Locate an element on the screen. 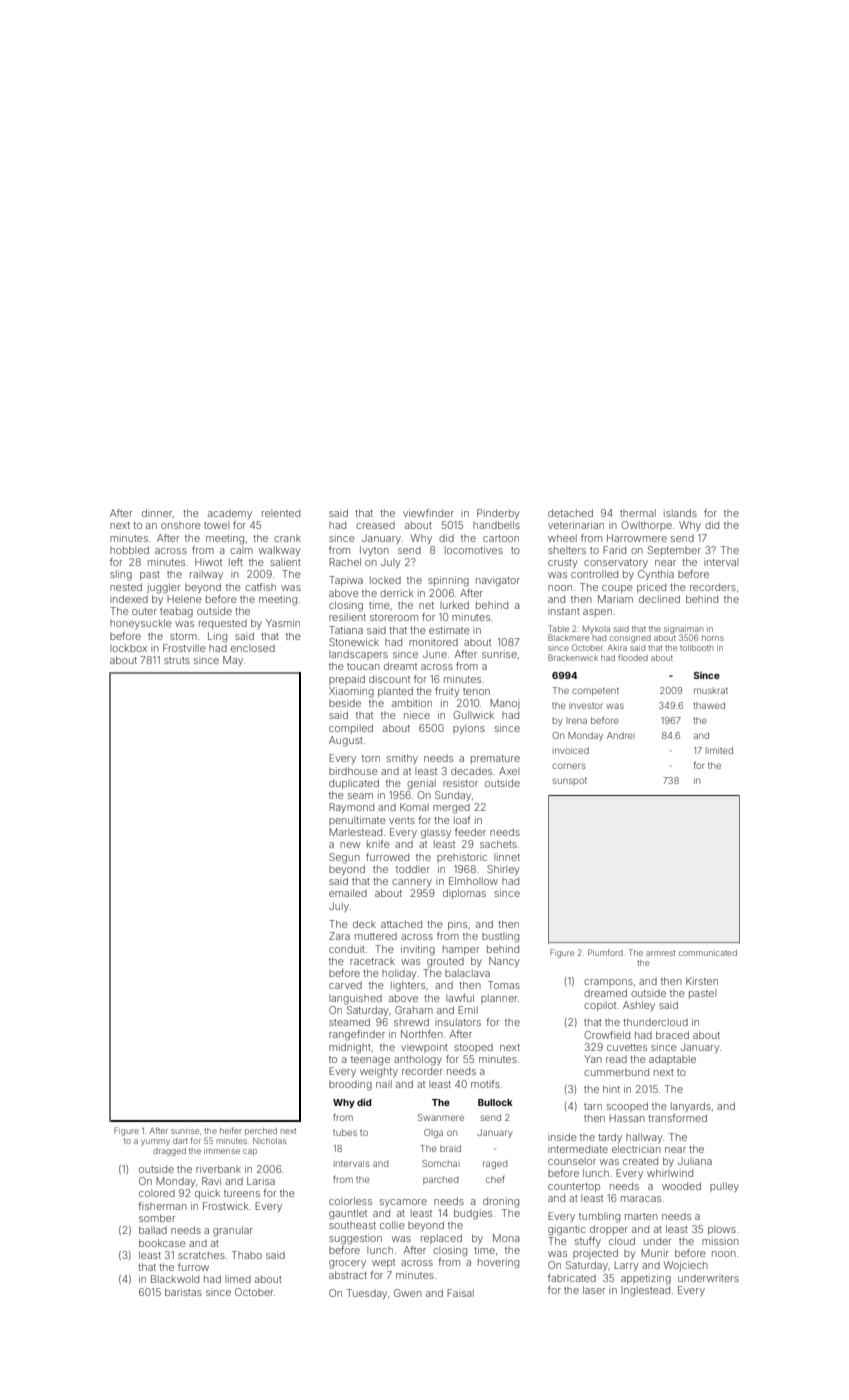  limited is located at coordinates (719, 750).
